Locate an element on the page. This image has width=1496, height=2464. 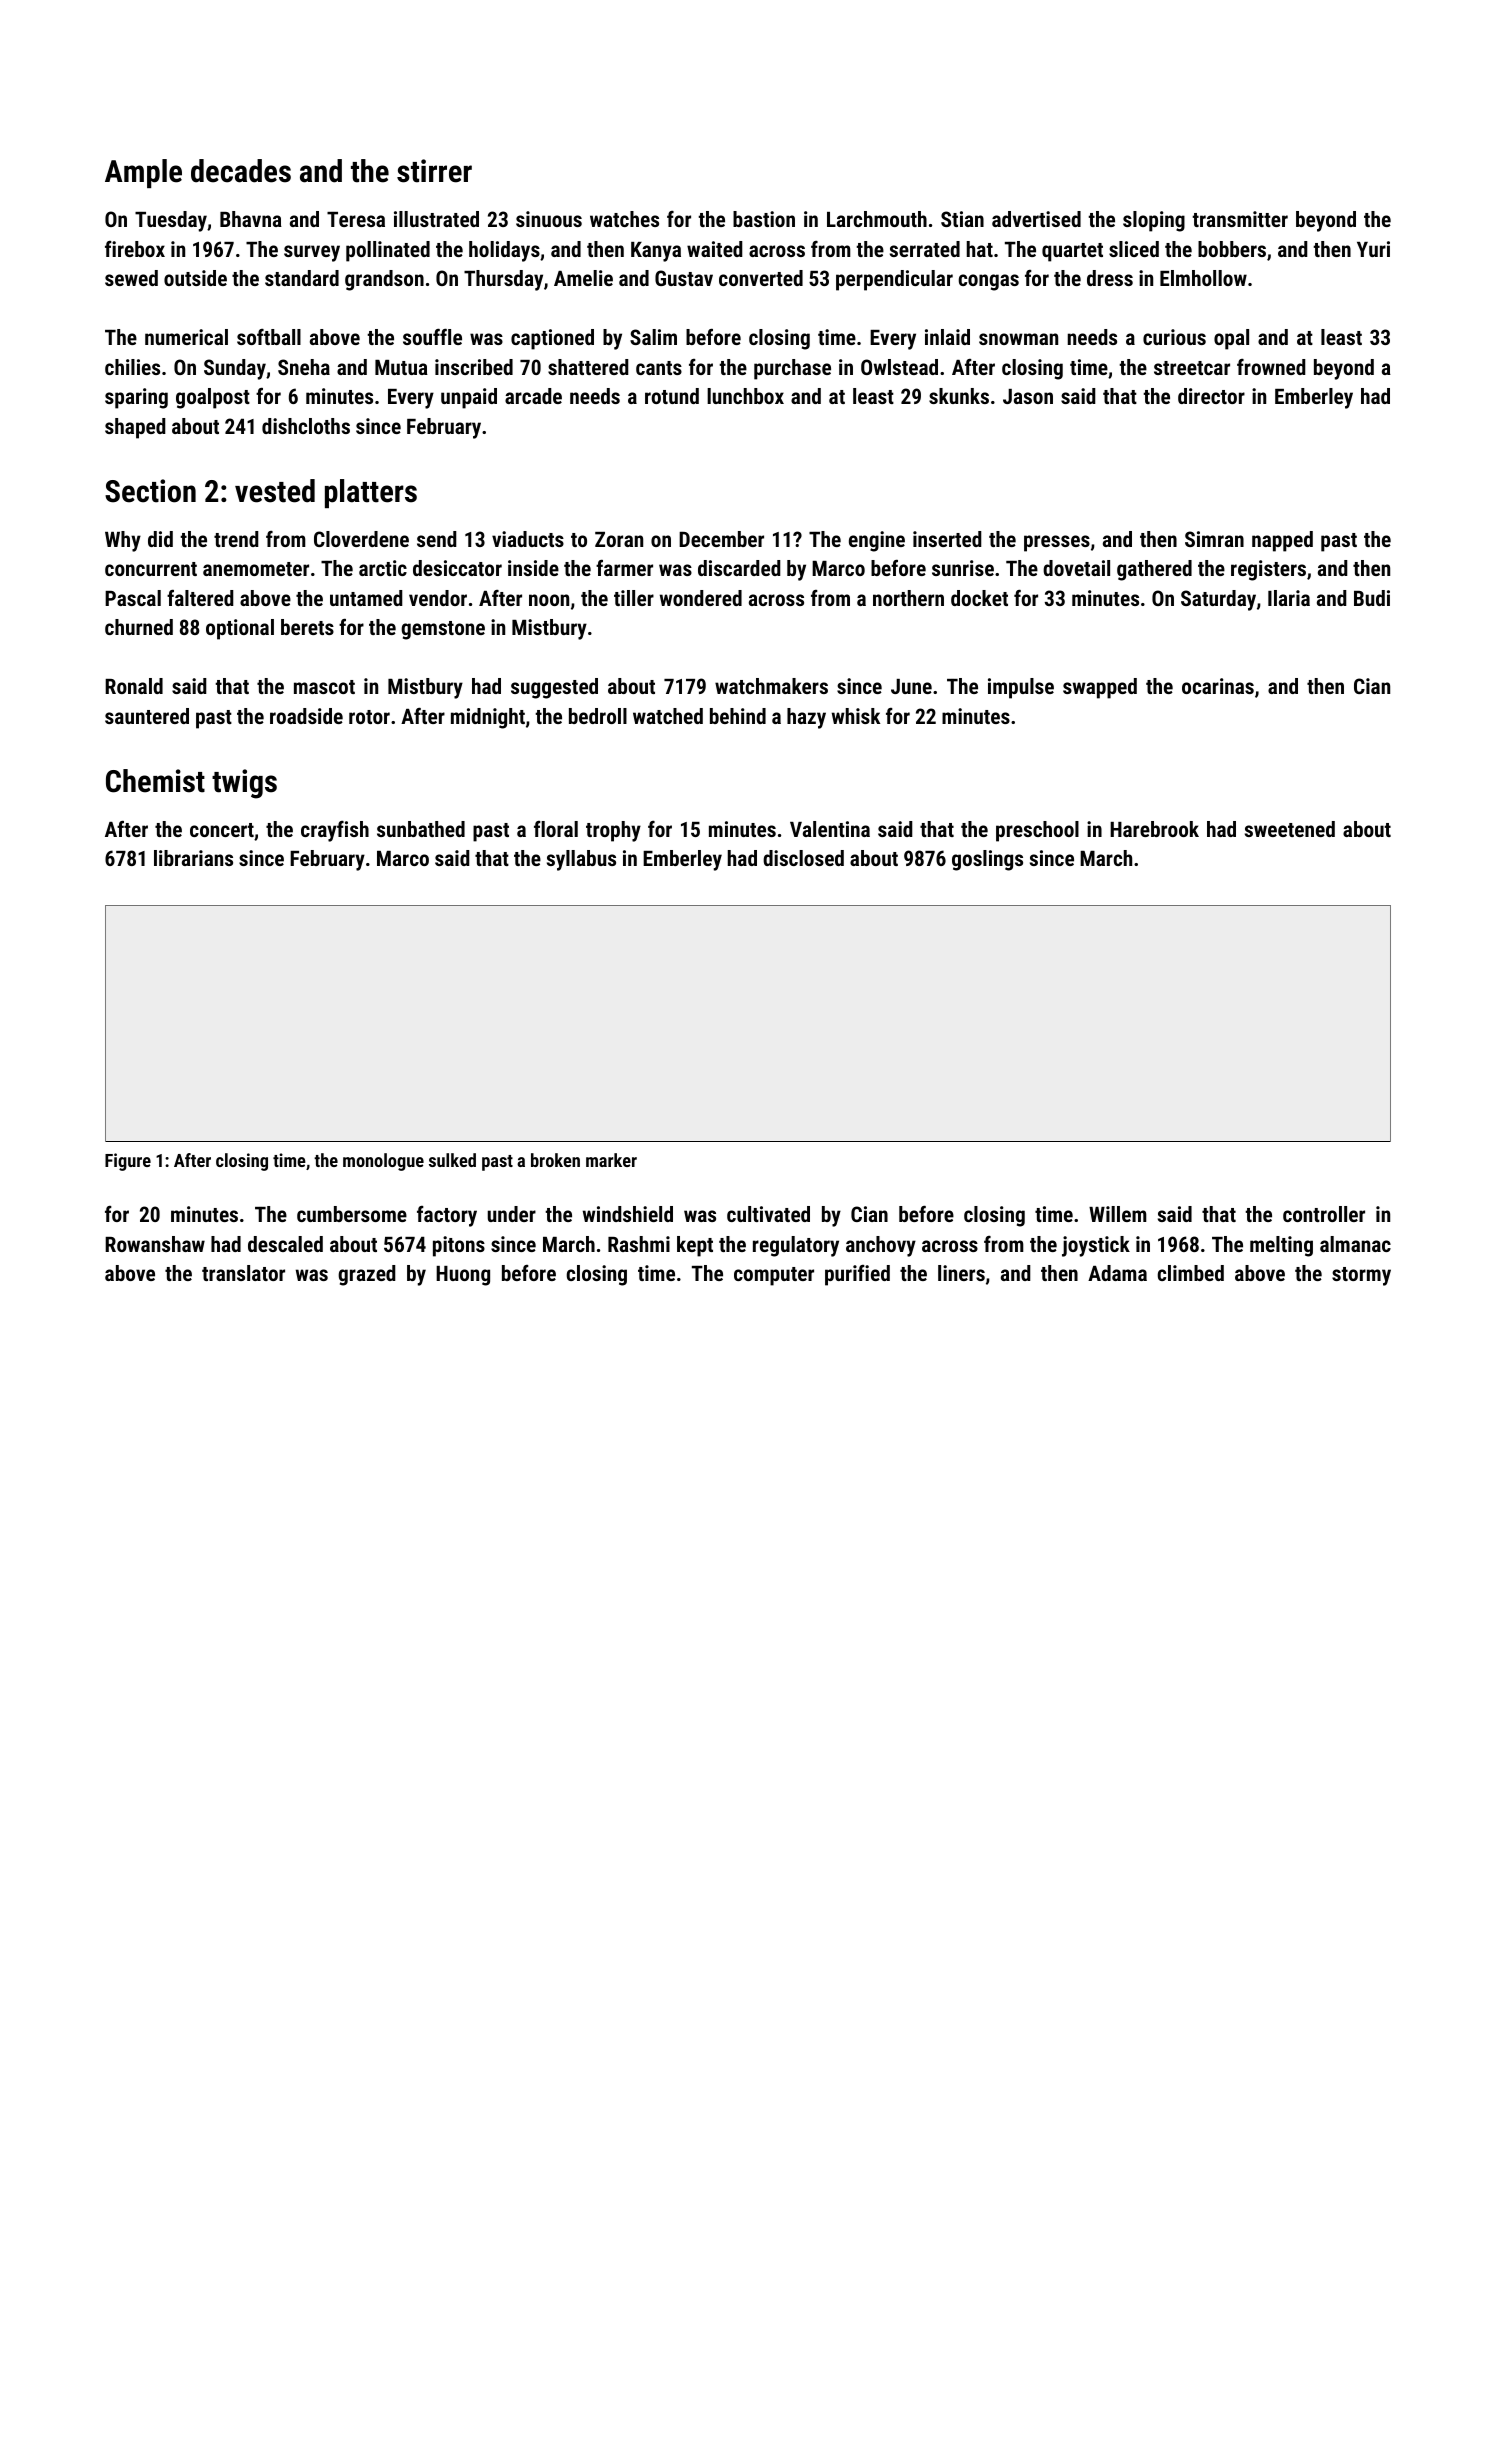
wondered is located at coordinates (701, 598).
